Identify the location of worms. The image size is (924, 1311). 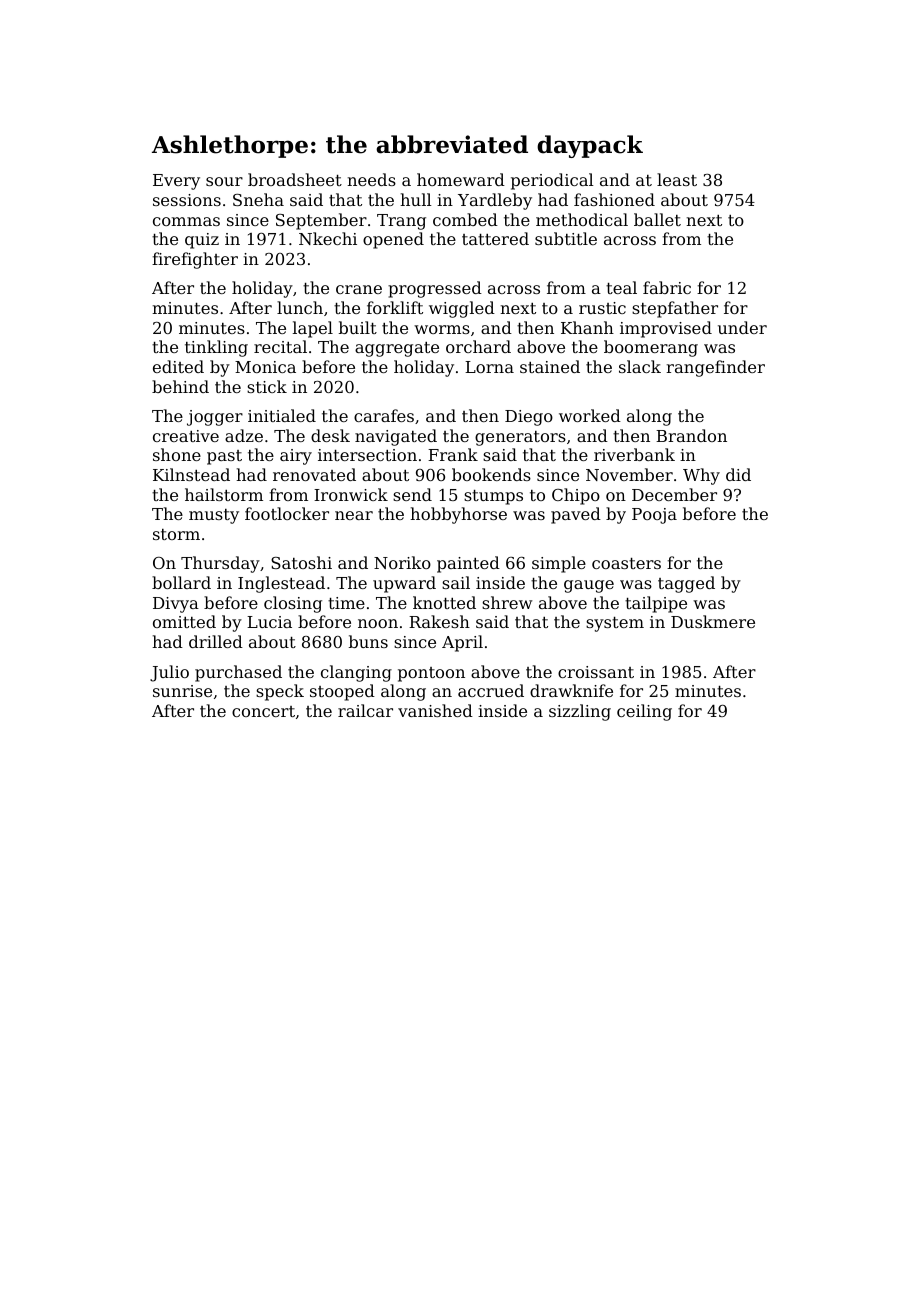
(442, 329).
